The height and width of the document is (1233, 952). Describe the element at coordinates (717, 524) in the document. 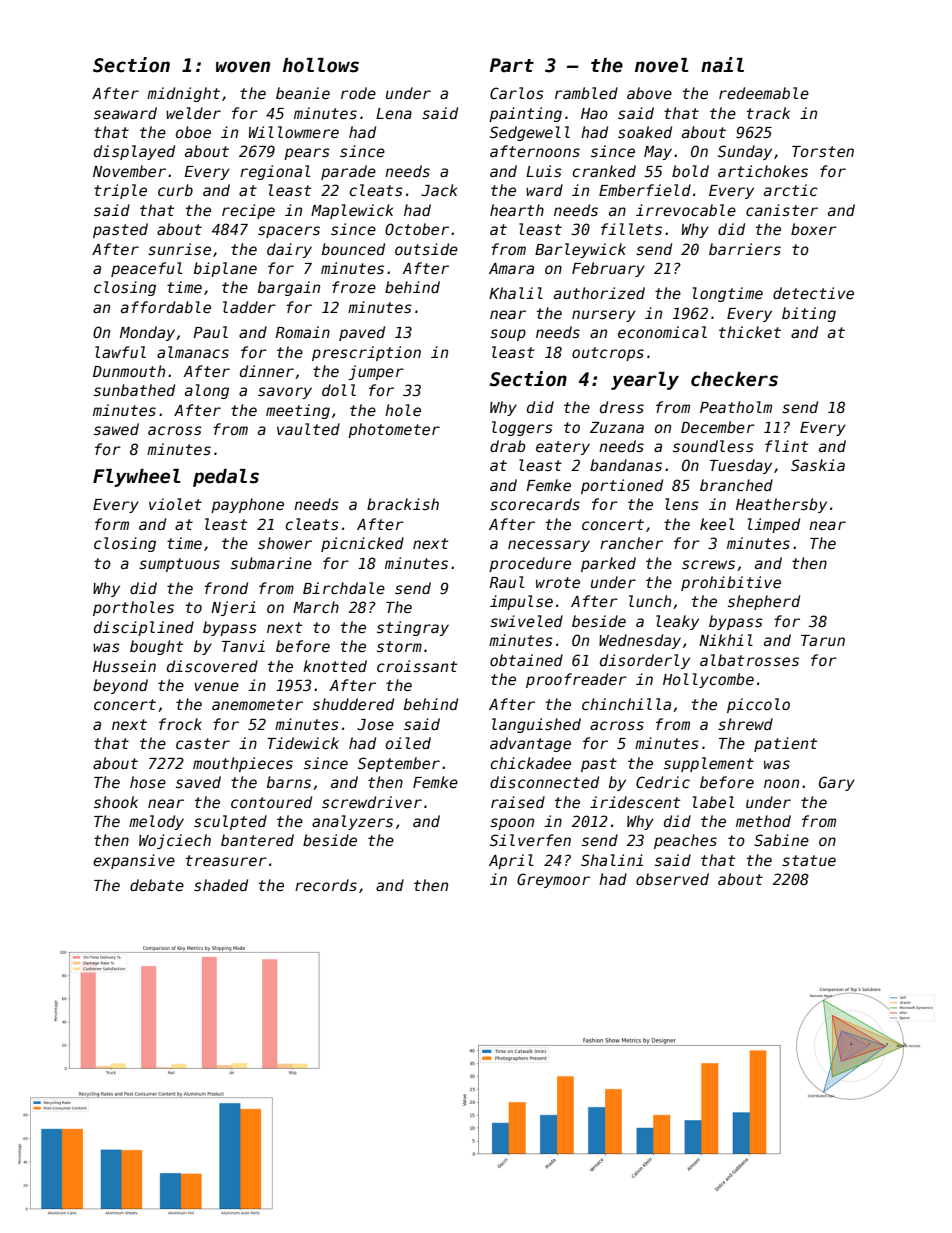

I see `keel` at that location.
